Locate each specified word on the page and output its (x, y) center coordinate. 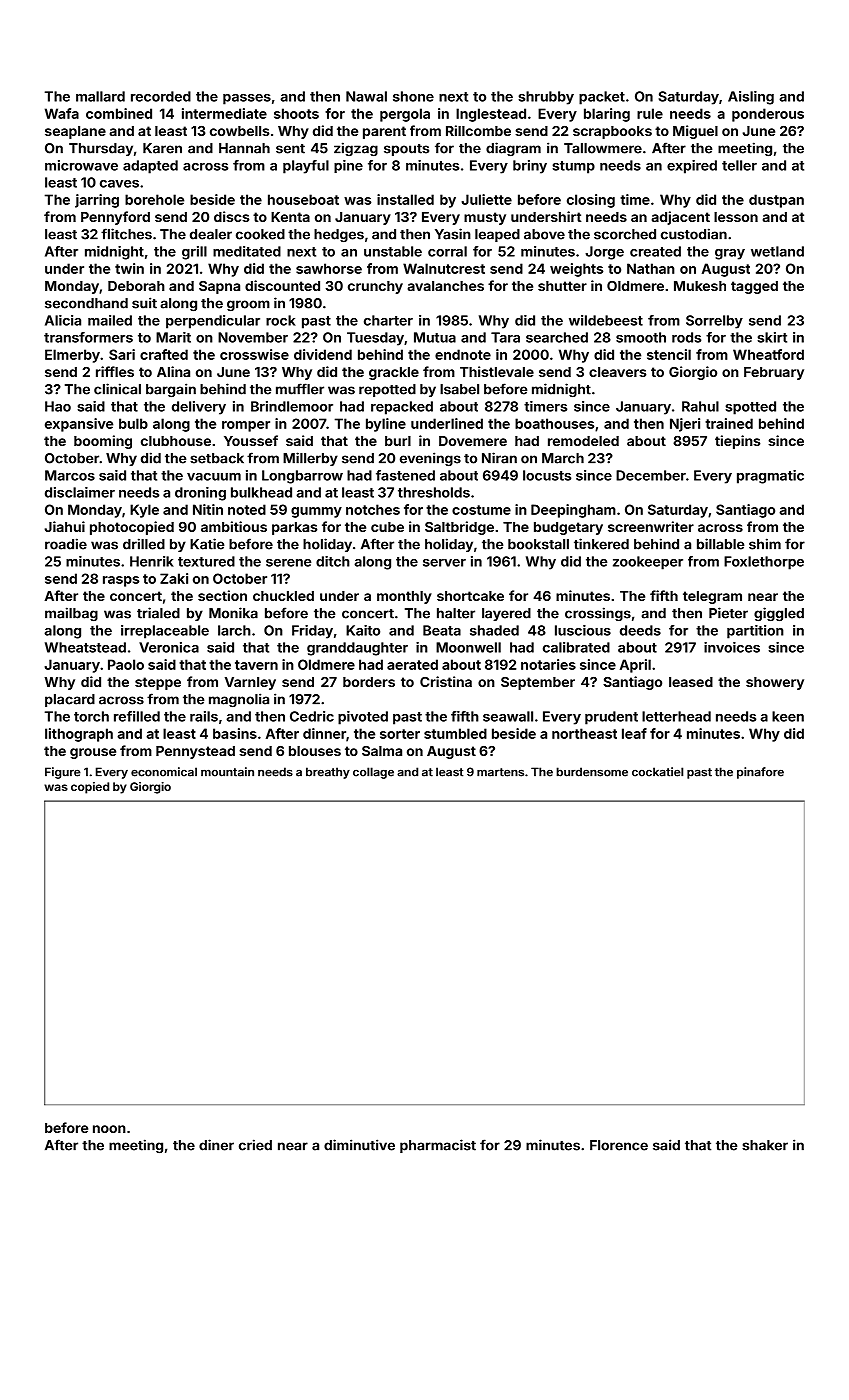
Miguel (695, 132)
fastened (405, 475)
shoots (296, 113)
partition (755, 632)
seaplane (75, 132)
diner (216, 1145)
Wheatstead (85, 647)
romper (246, 426)
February (774, 373)
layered (506, 614)
